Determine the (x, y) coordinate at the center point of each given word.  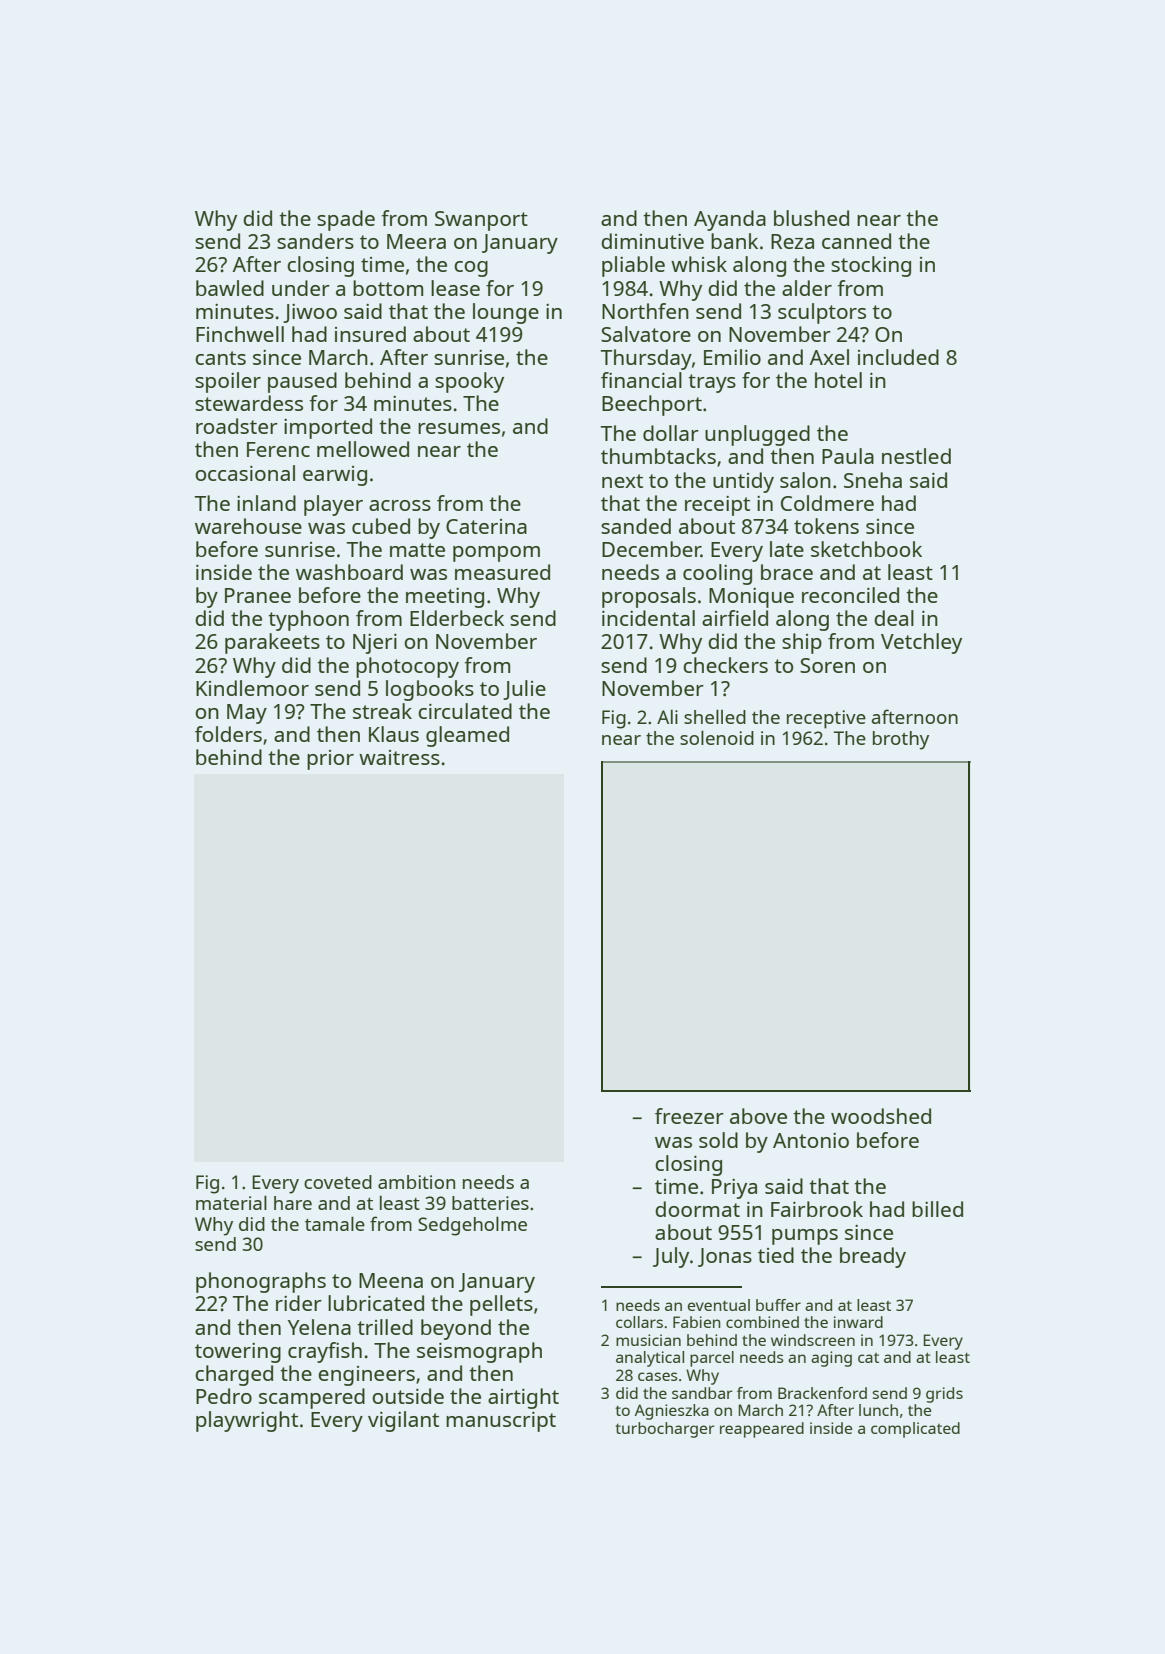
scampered (312, 1398)
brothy (901, 740)
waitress (399, 757)
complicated (915, 1430)
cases (658, 1376)
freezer (689, 1116)
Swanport (481, 221)
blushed (811, 218)
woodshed (881, 1116)
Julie (524, 690)
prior (330, 760)
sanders (315, 241)
